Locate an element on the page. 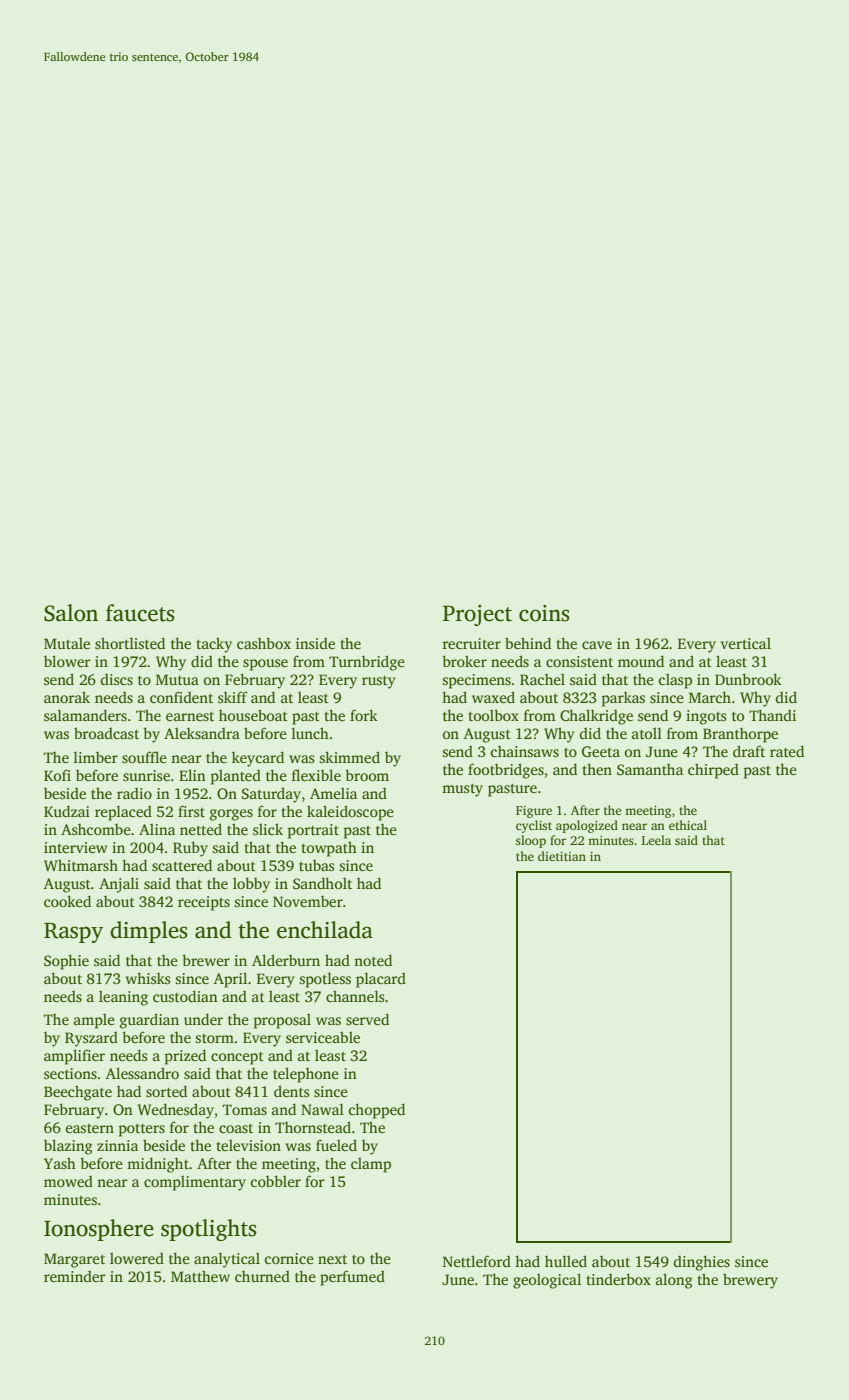 The width and height of the document is (849, 1400). dinghies is located at coordinates (702, 1263).
